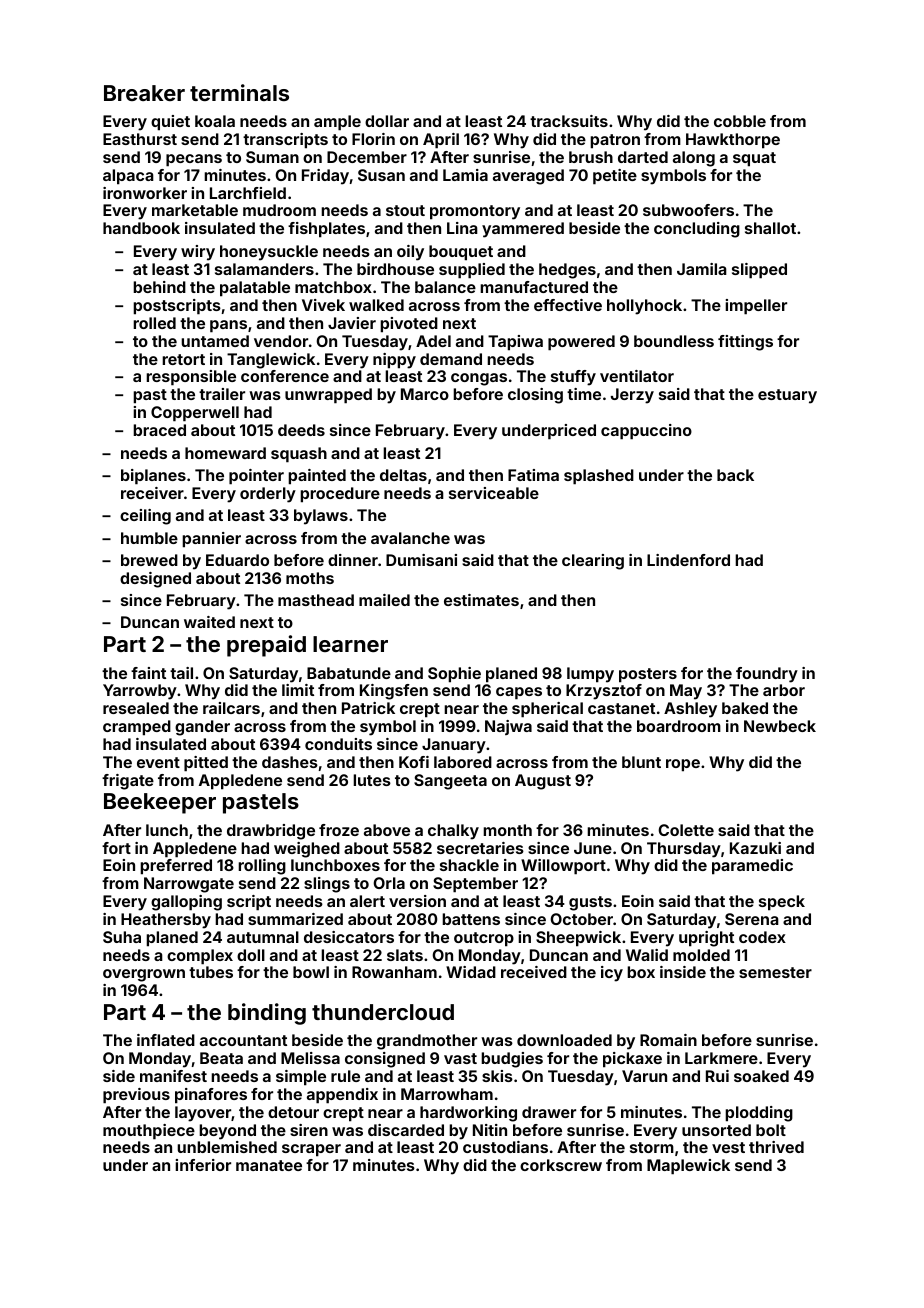 This screenshot has width=924, height=1308. Describe the element at coordinates (441, 141) in the screenshot. I see `April` at that location.
